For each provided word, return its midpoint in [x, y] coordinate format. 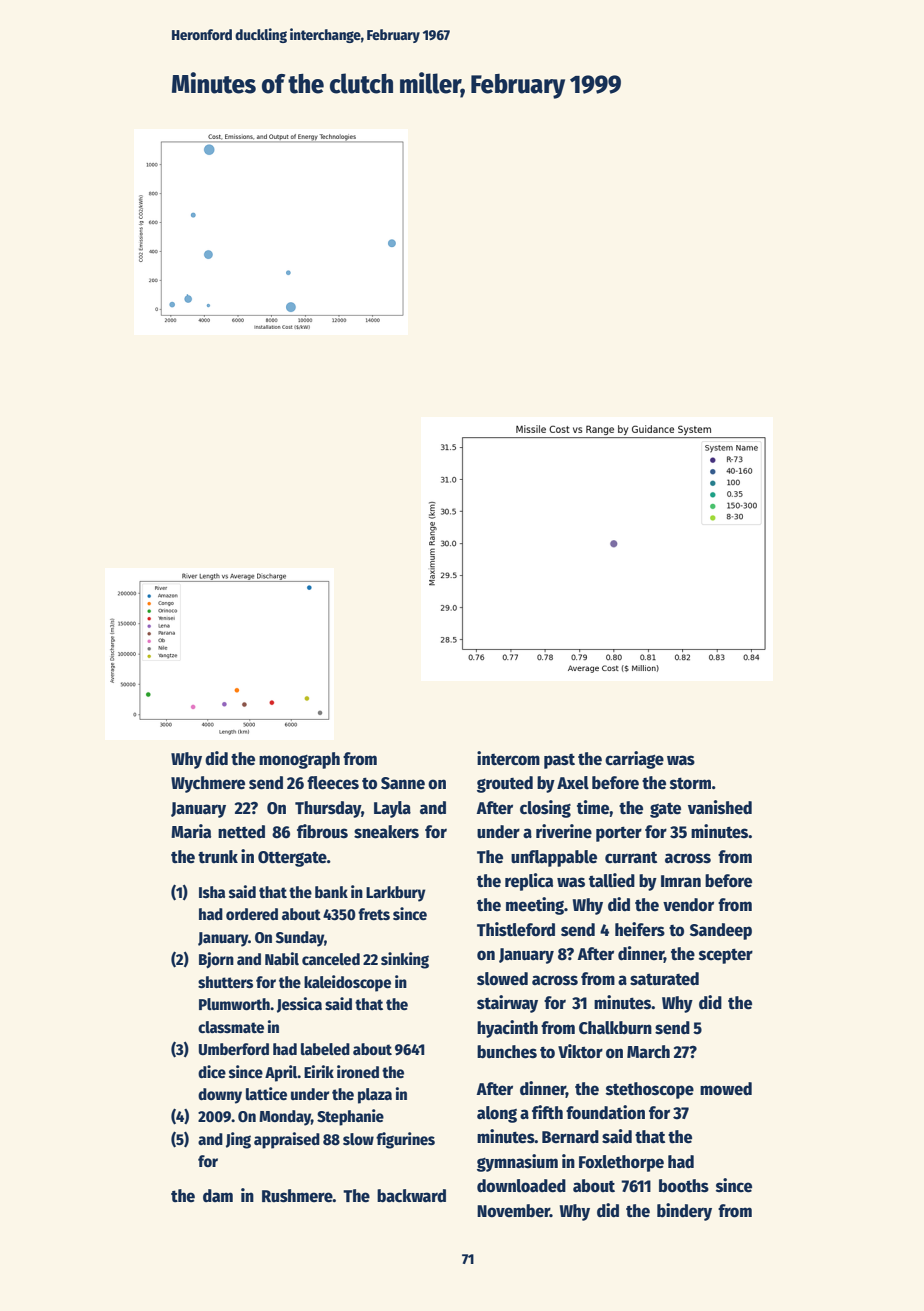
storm [690, 783]
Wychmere [208, 784]
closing [545, 809]
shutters [225, 982]
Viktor [580, 1051]
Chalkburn [615, 1028]
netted [241, 832]
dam [218, 1195]
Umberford [234, 1049]
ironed [358, 1072]
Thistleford [516, 929]
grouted [505, 784]
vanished [720, 807]
